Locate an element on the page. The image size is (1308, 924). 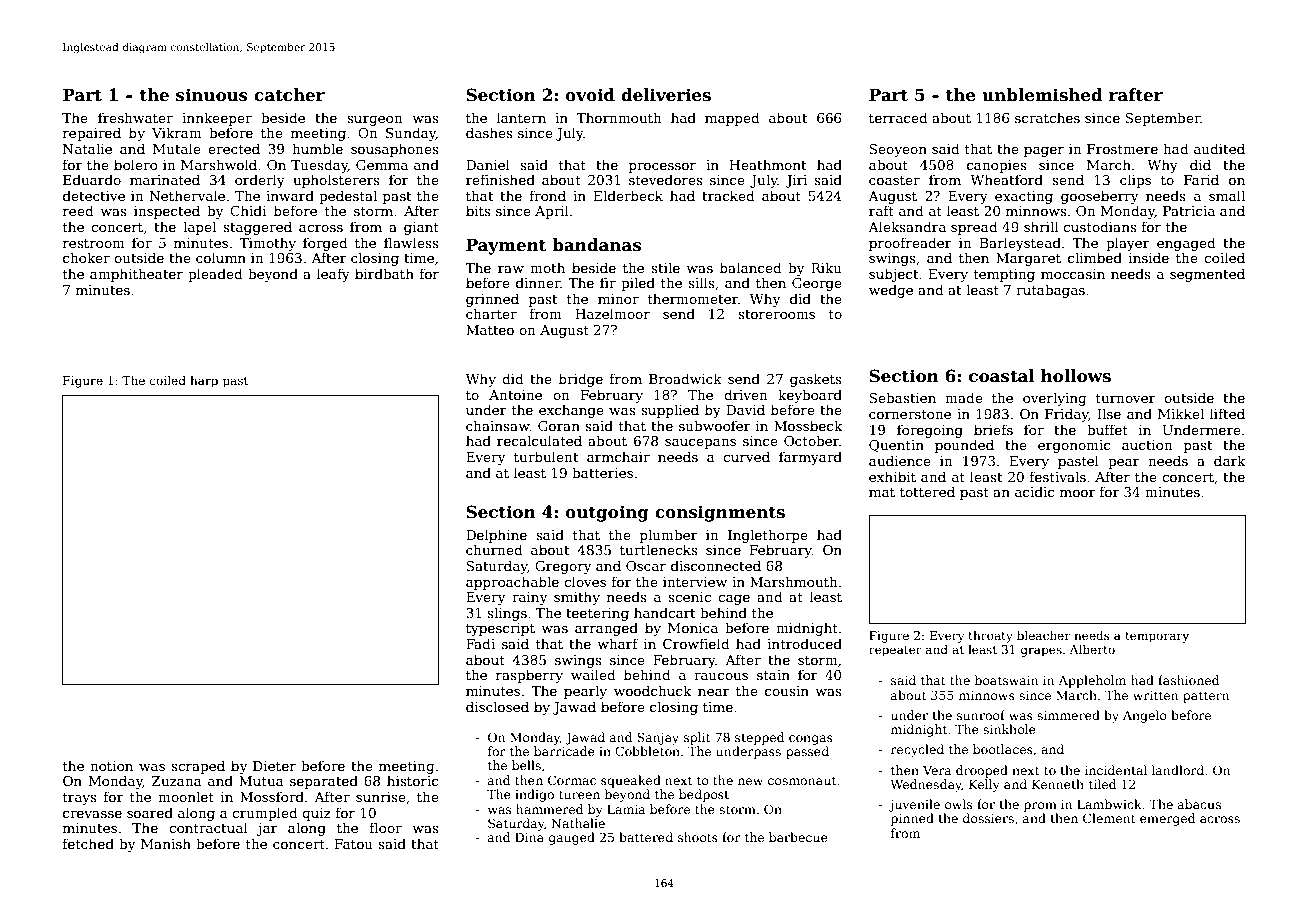
thermometer is located at coordinates (693, 298).
